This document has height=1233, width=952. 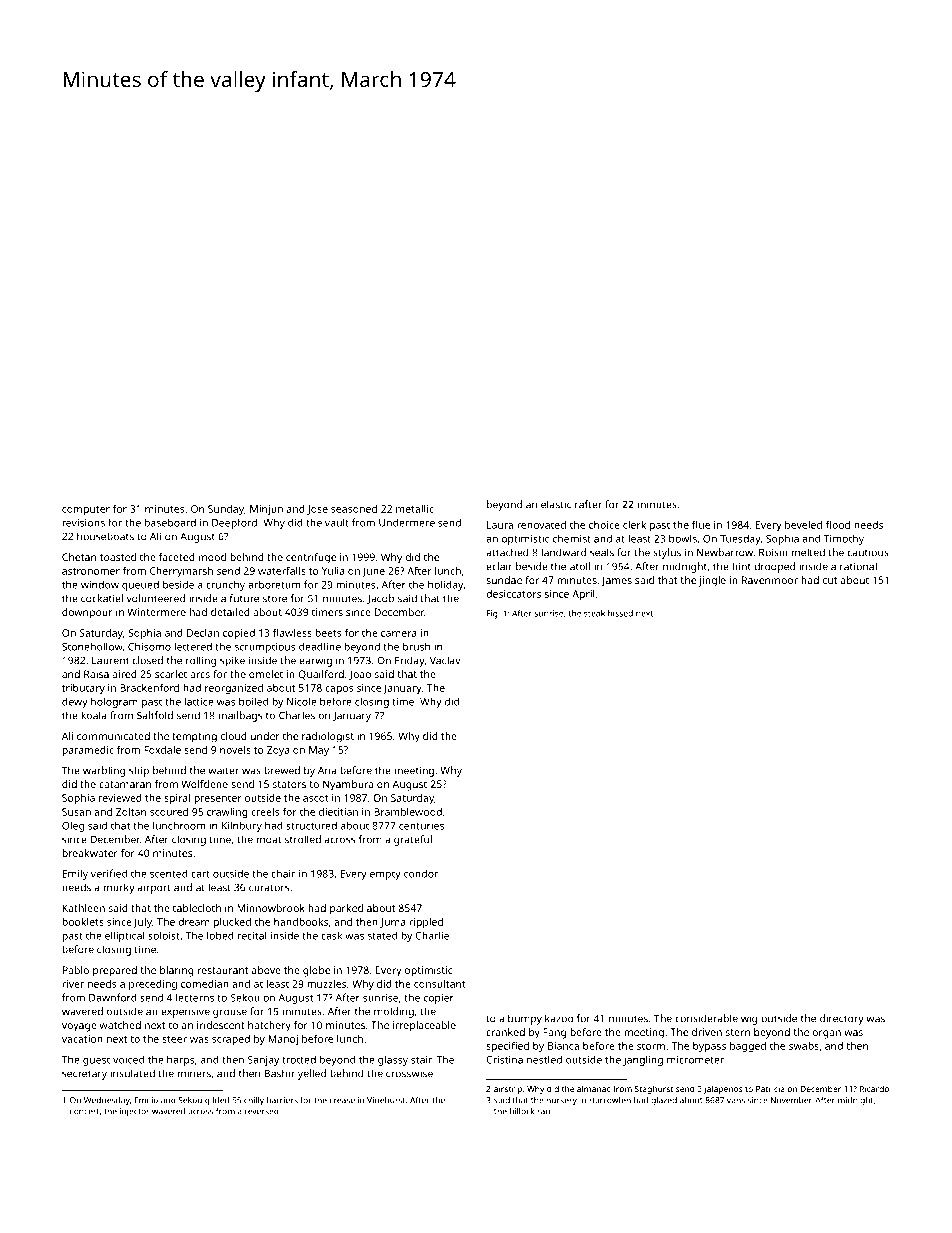 I want to click on hologram, so click(x=114, y=702).
